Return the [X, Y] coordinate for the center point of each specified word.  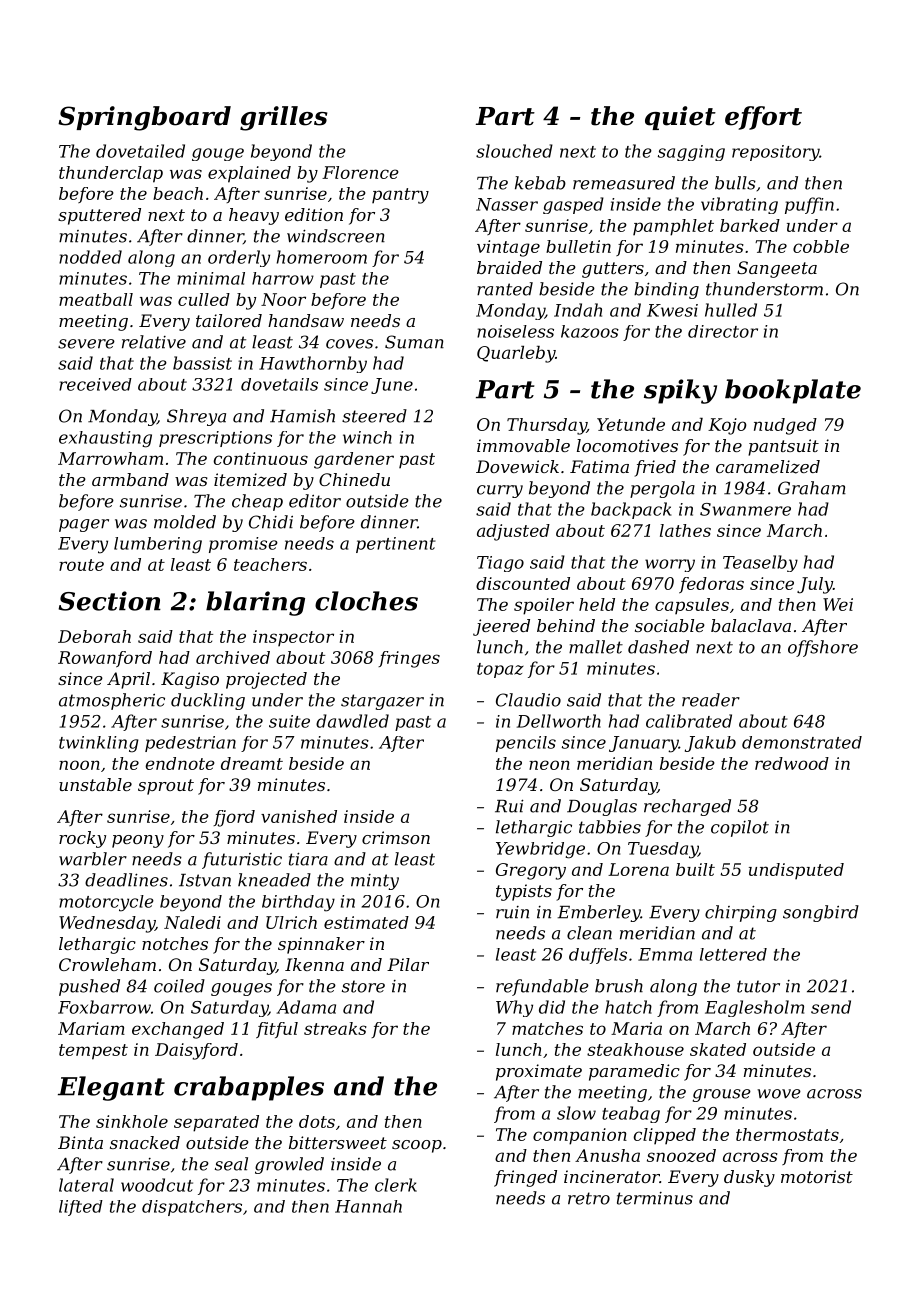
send [831, 1007]
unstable [95, 784]
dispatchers [192, 1208]
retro [589, 1198]
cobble [821, 246]
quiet [680, 118]
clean [589, 933]
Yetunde [631, 424]
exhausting [105, 439]
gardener [354, 460]
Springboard [144, 118]
